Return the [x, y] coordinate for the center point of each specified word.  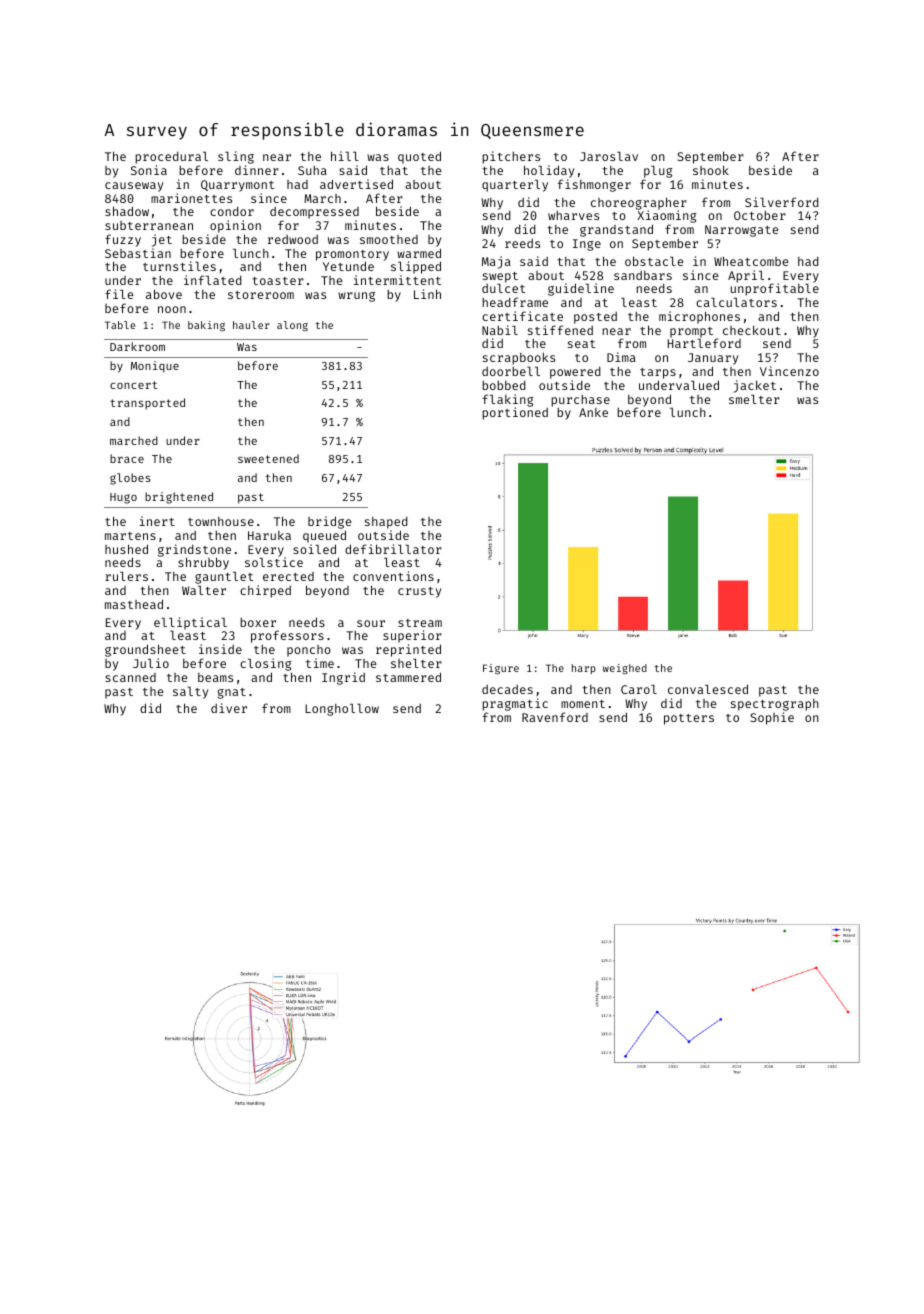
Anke [593, 412]
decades [507, 689]
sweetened [268, 458]
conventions [393, 576]
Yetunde [348, 266]
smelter [754, 399]
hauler [251, 325]
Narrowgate [742, 231]
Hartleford [704, 343]
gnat [232, 693]
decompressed [314, 213]
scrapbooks [519, 358]
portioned [515, 413]
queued [324, 536]
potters [689, 719]
